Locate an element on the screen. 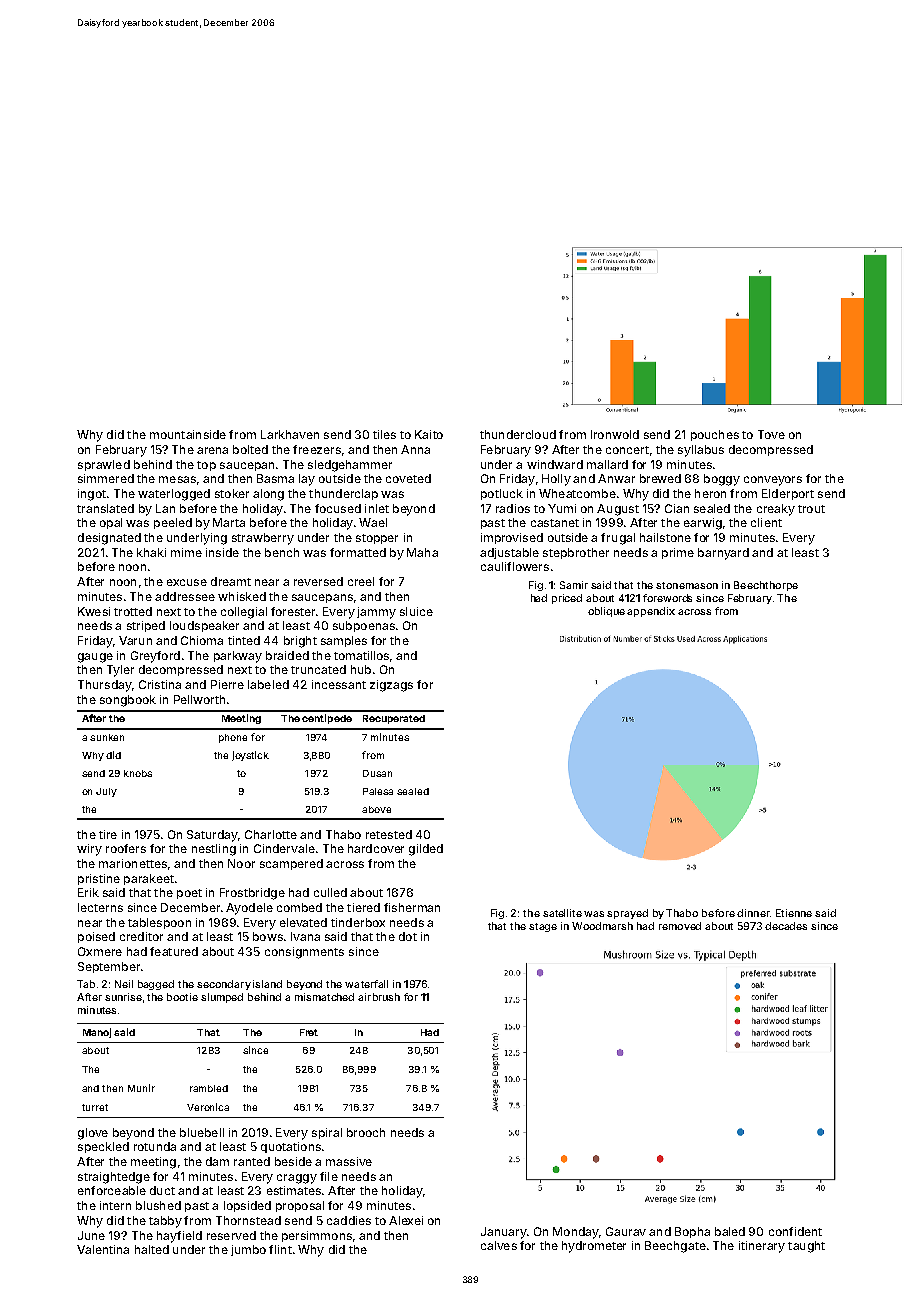 The image size is (924, 1308). slumped is located at coordinates (222, 998).
